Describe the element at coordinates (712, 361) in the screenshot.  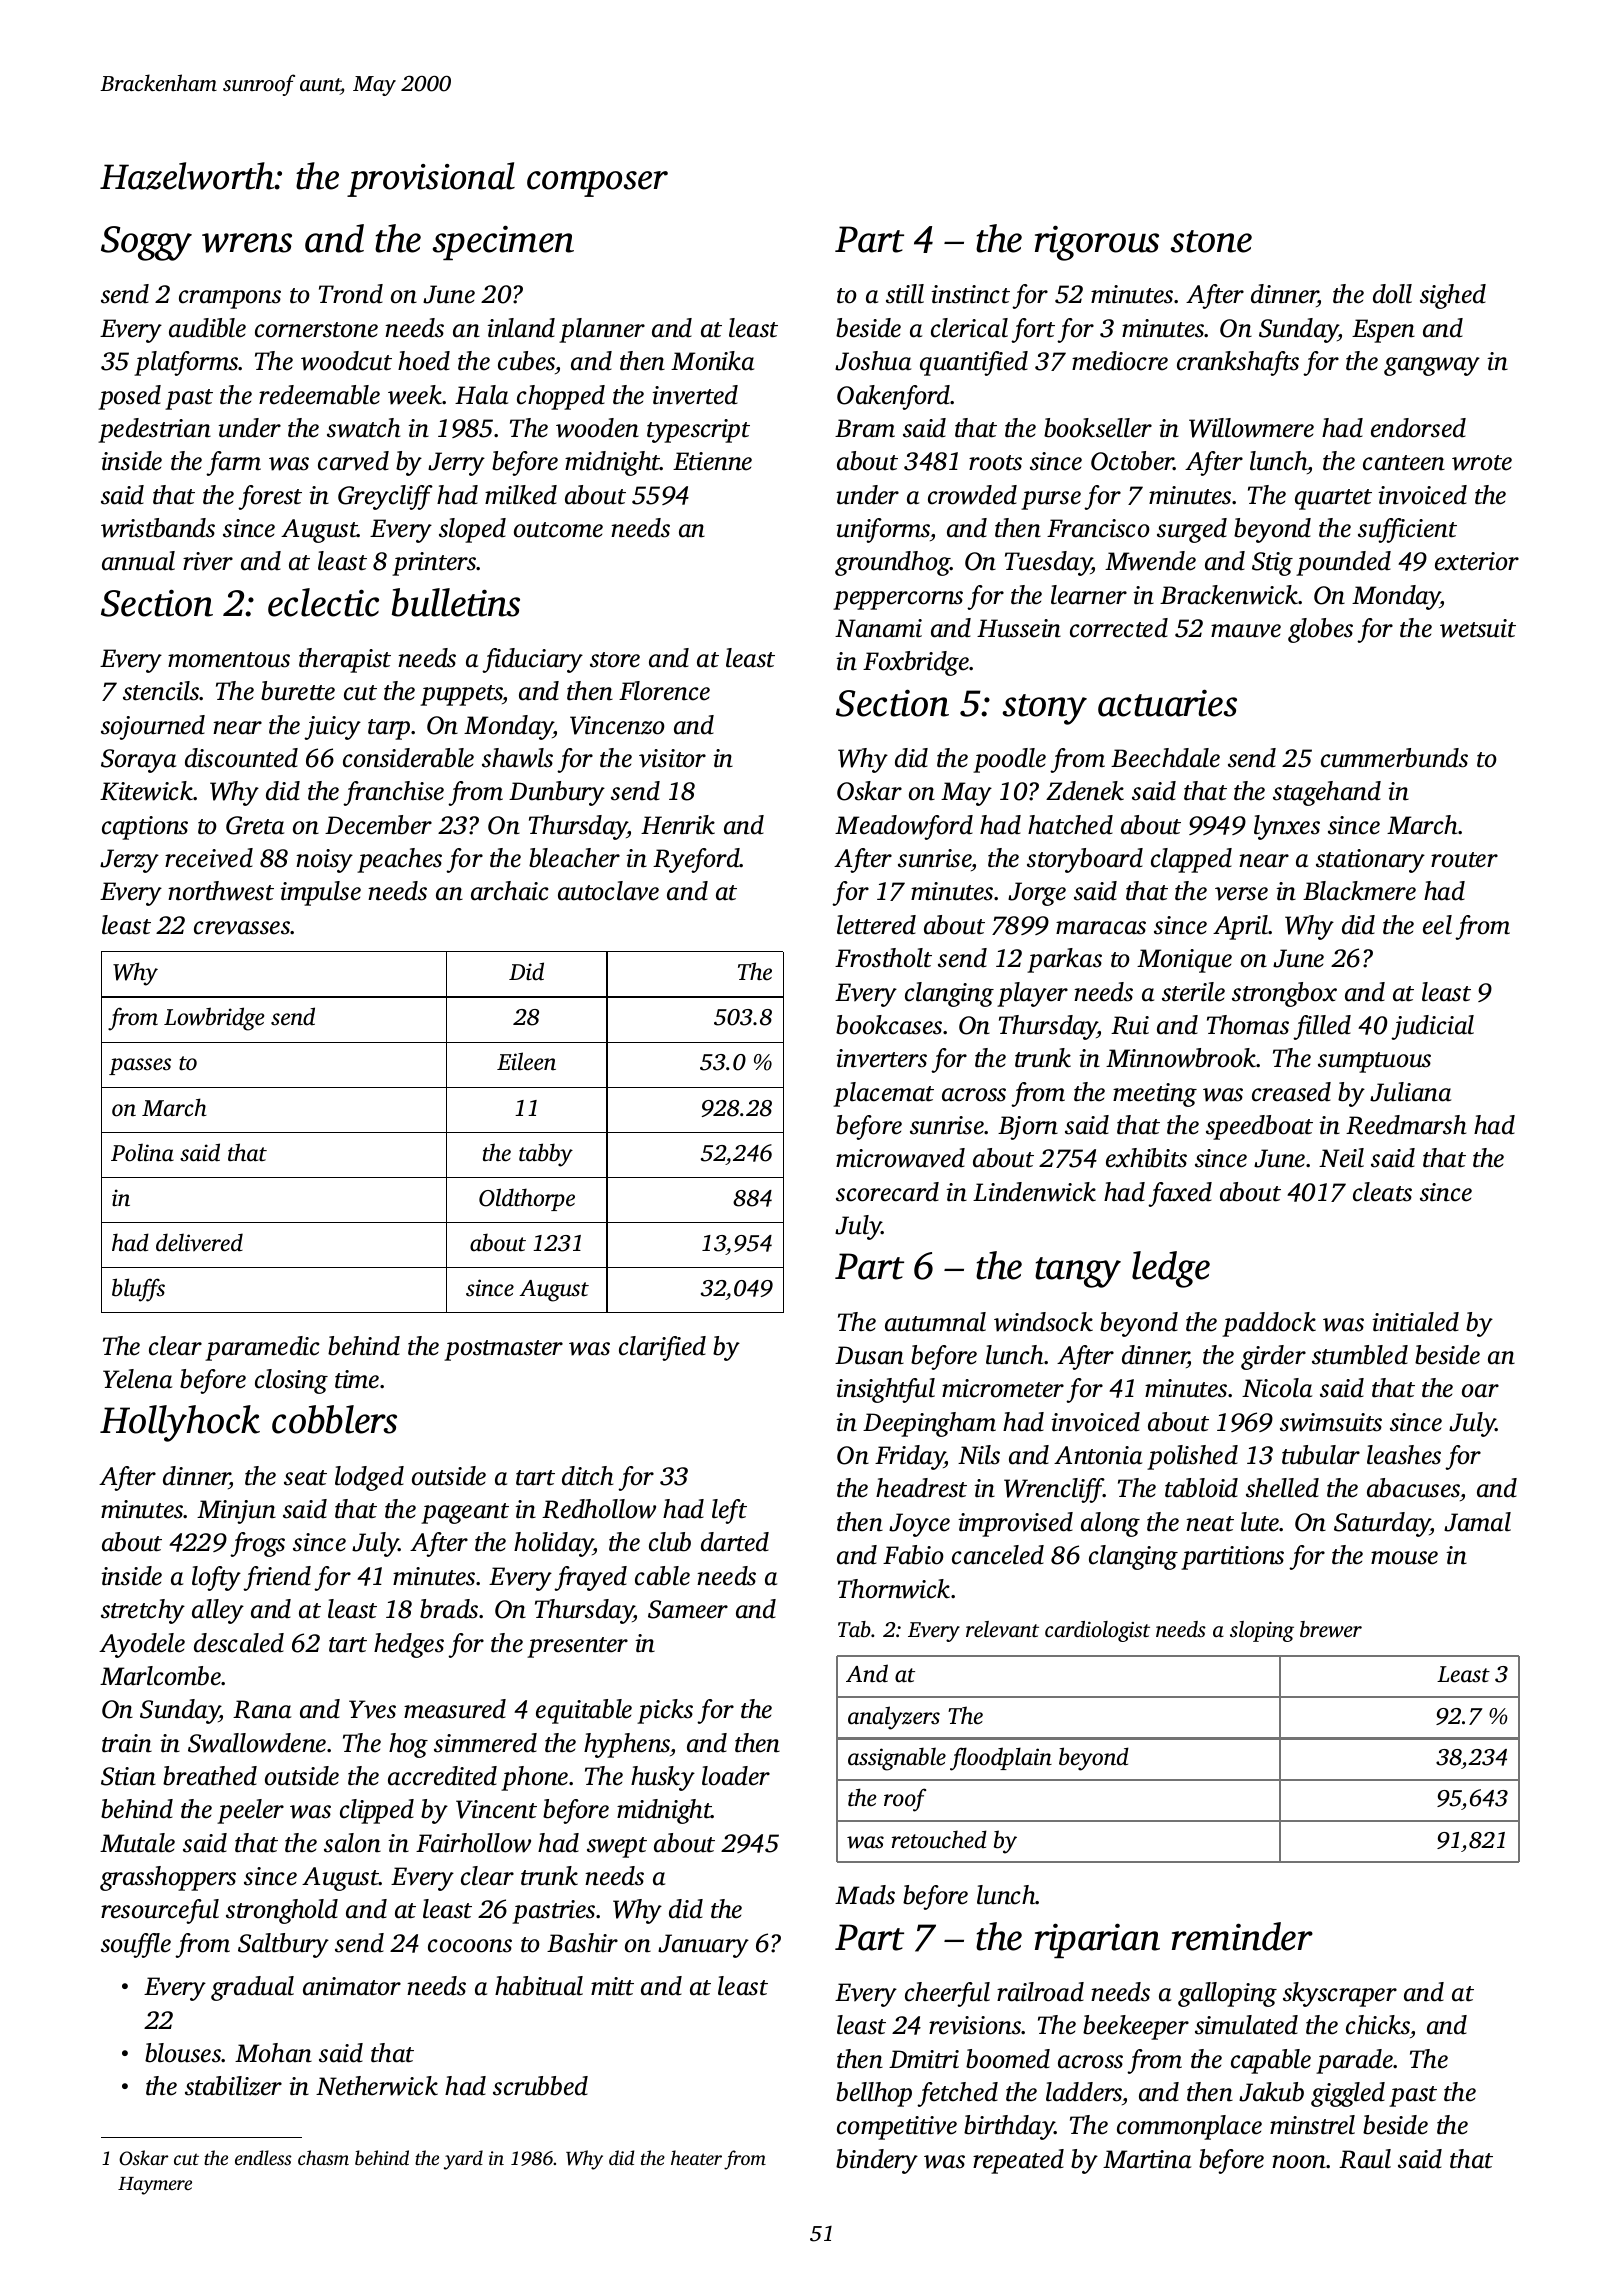
I see `Monika` at that location.
